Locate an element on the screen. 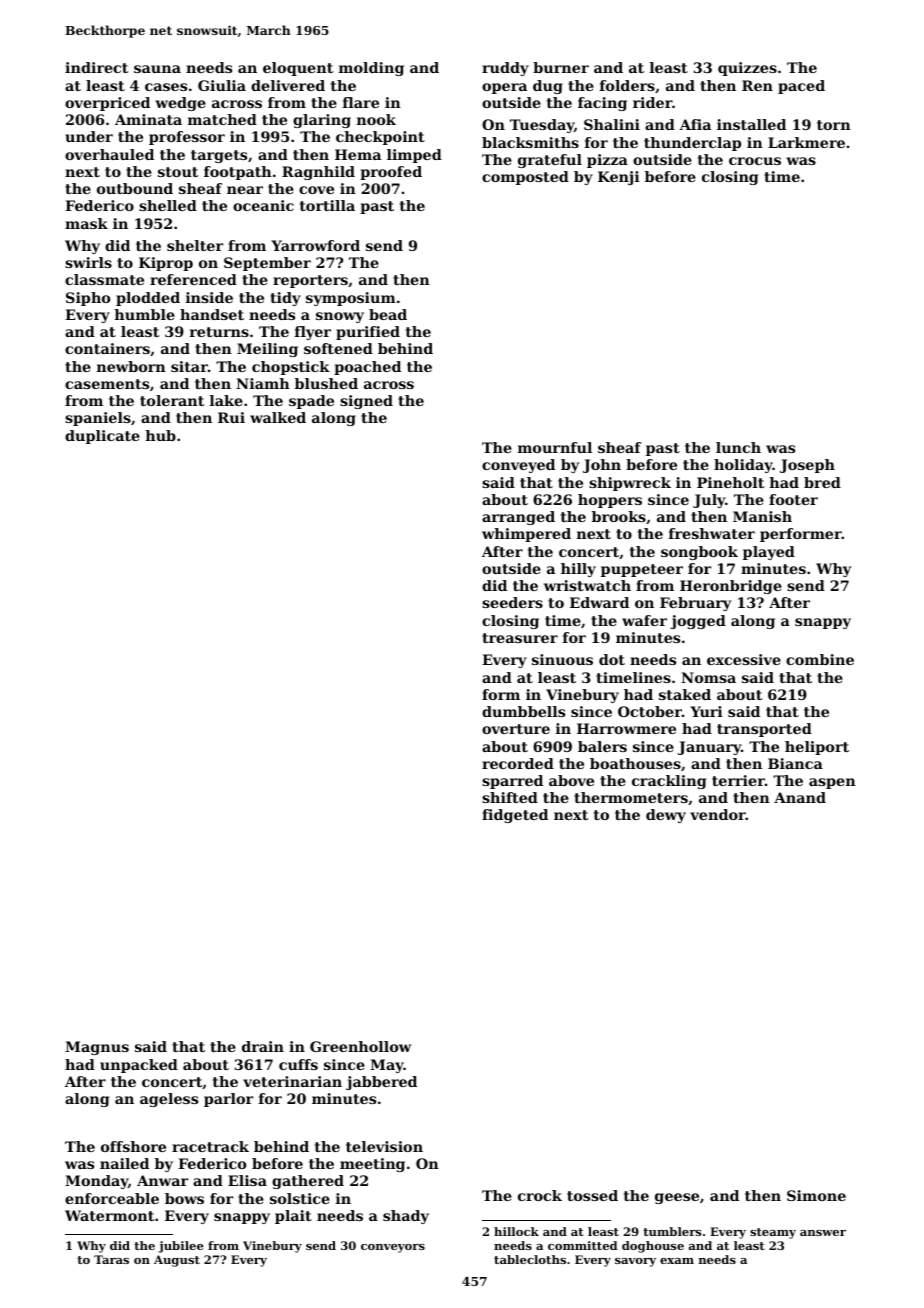 The image size is (924, 1308). Kenji is located at coordinates (619, 178).
